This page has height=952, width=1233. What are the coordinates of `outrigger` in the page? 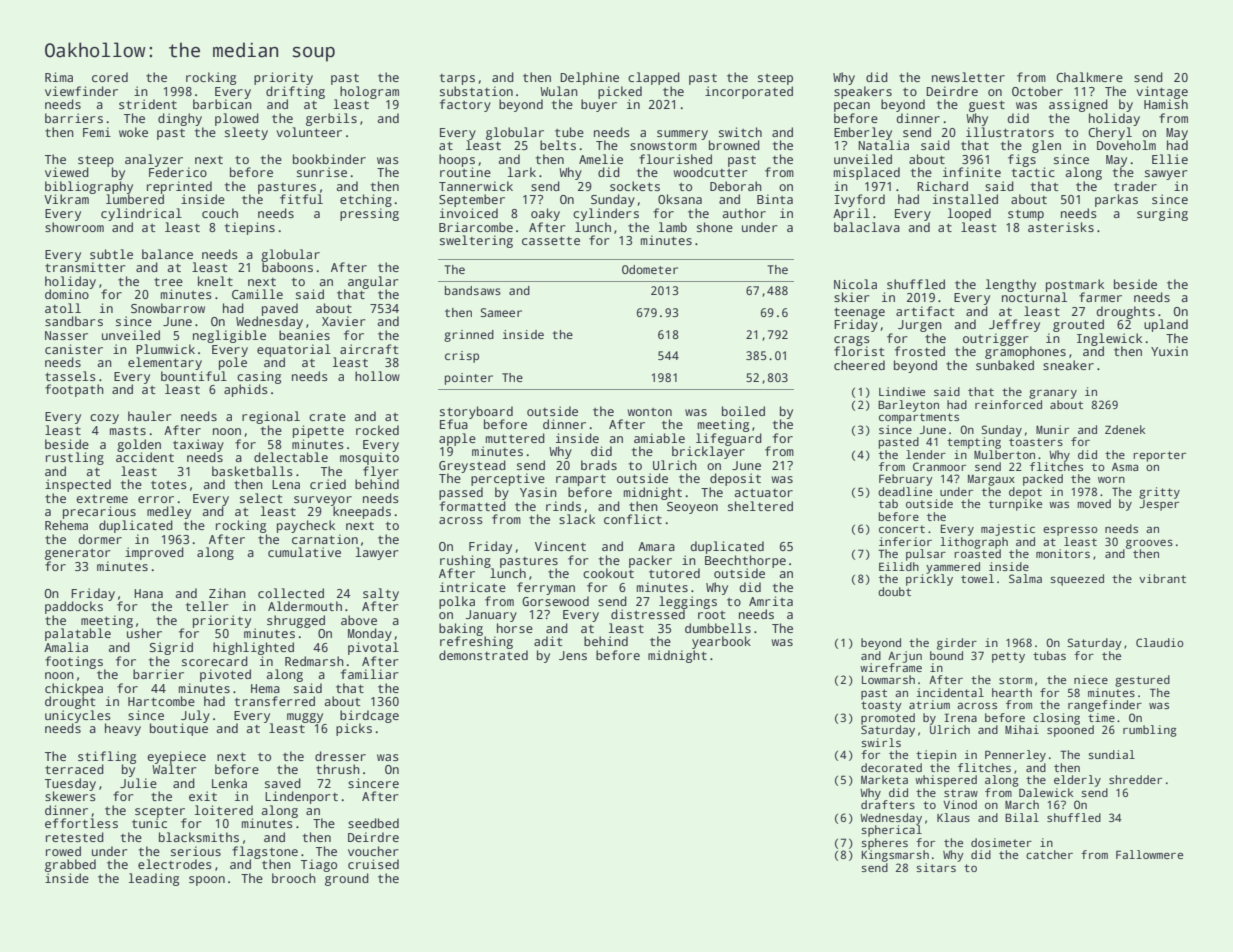 It's located at (996, 339).
